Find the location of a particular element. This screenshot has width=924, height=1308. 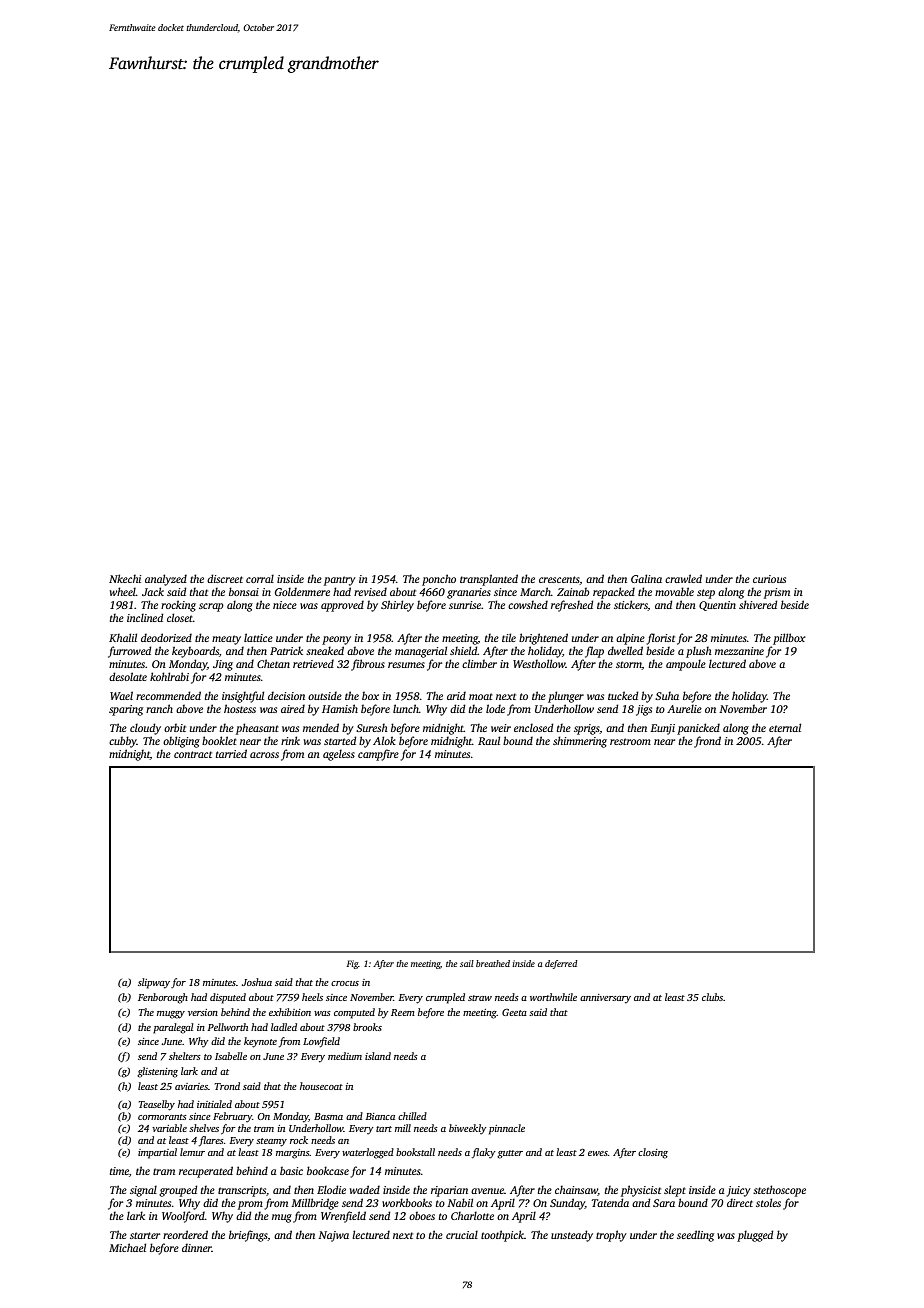

deferred is located at coordinates (561, 964).
